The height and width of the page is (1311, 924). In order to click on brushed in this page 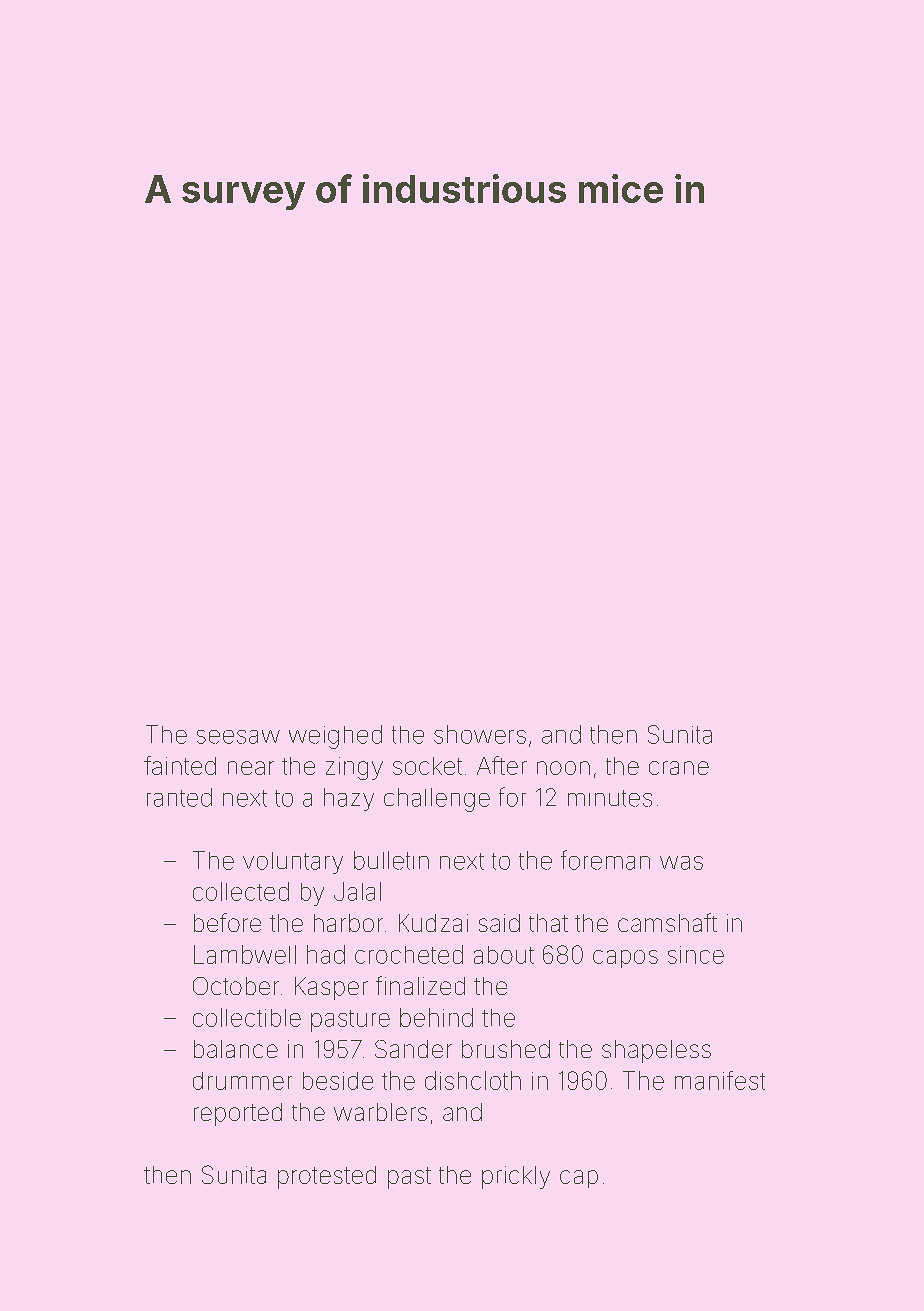, I will do `click(506, 1049)`.
